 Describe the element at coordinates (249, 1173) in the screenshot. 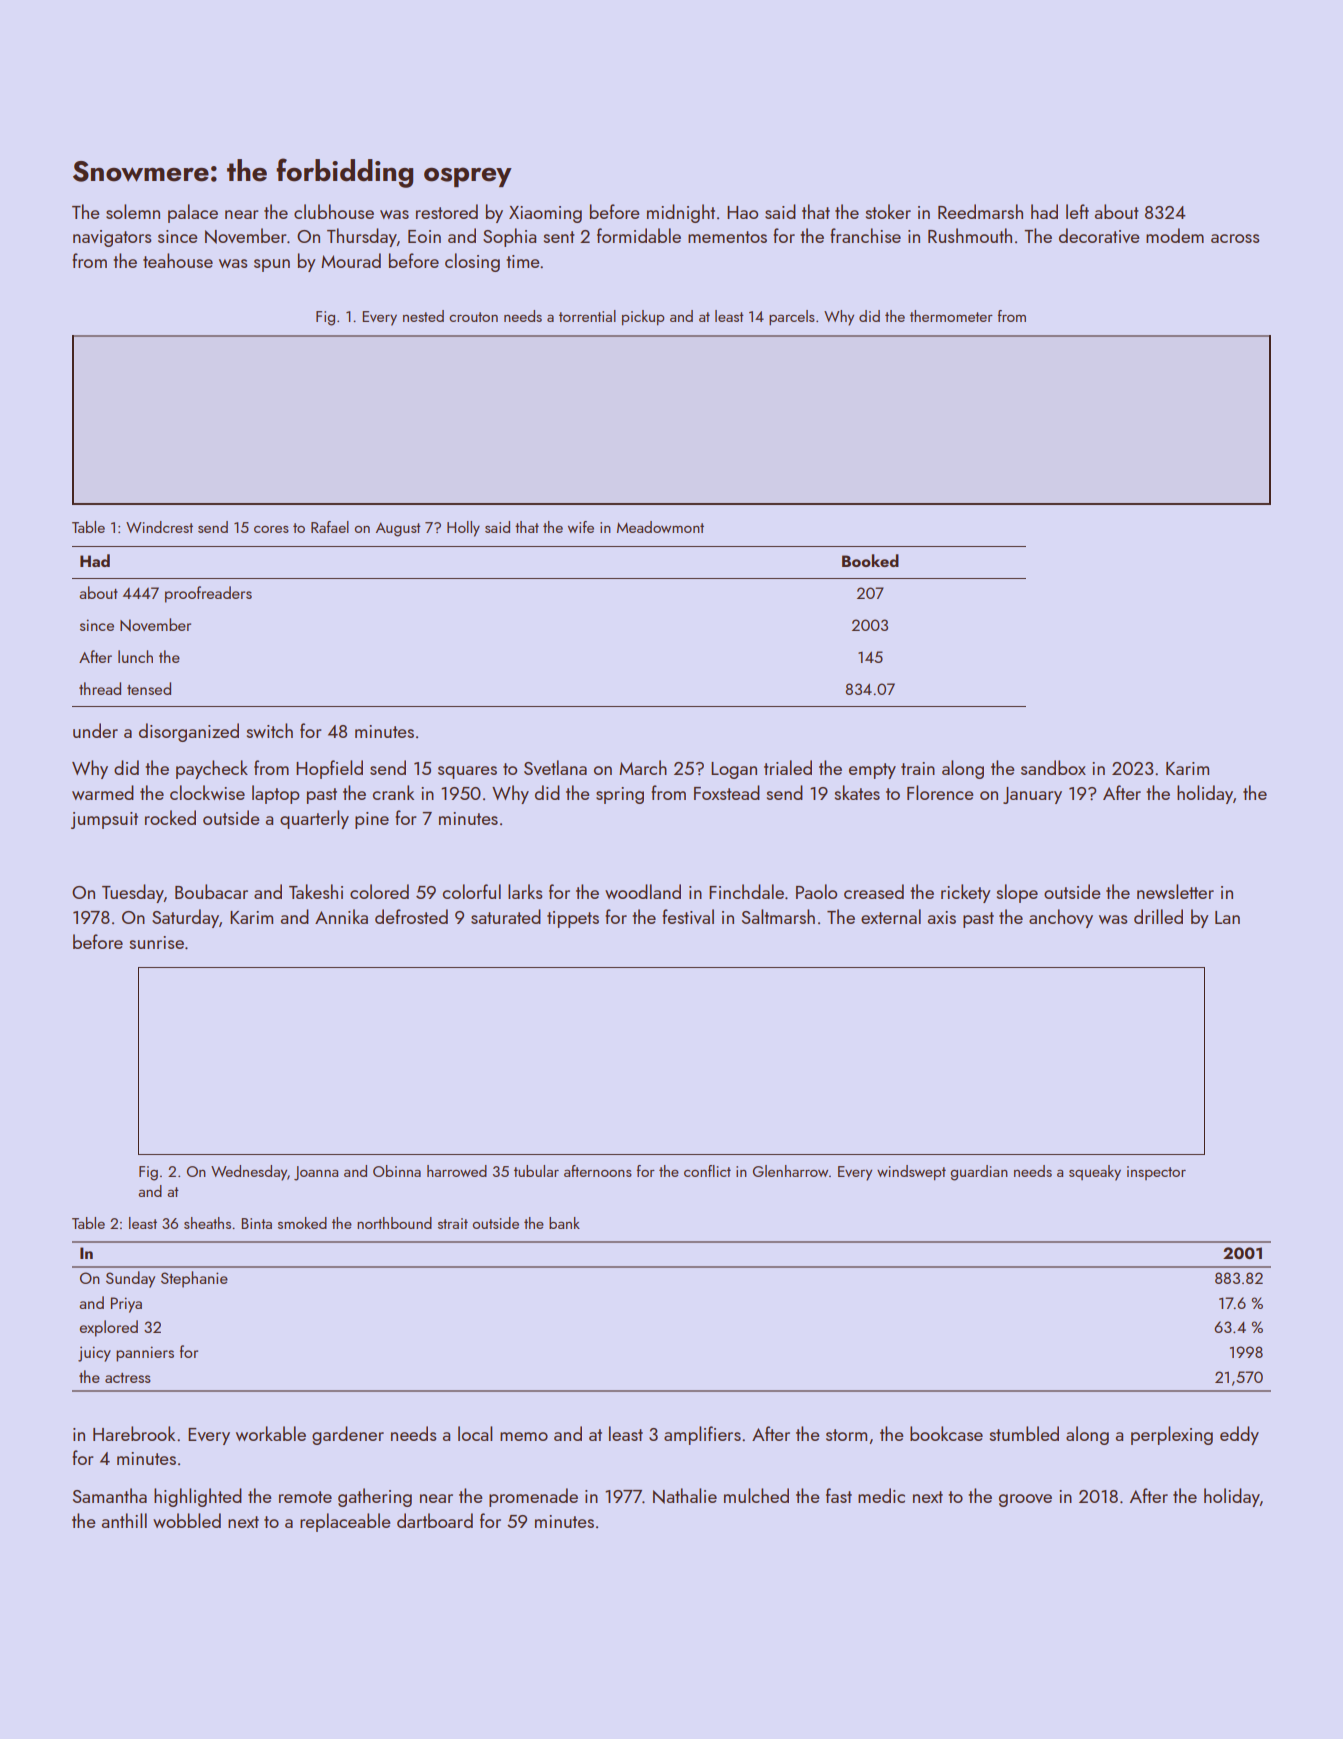

I see `Wednesday` at that location.
